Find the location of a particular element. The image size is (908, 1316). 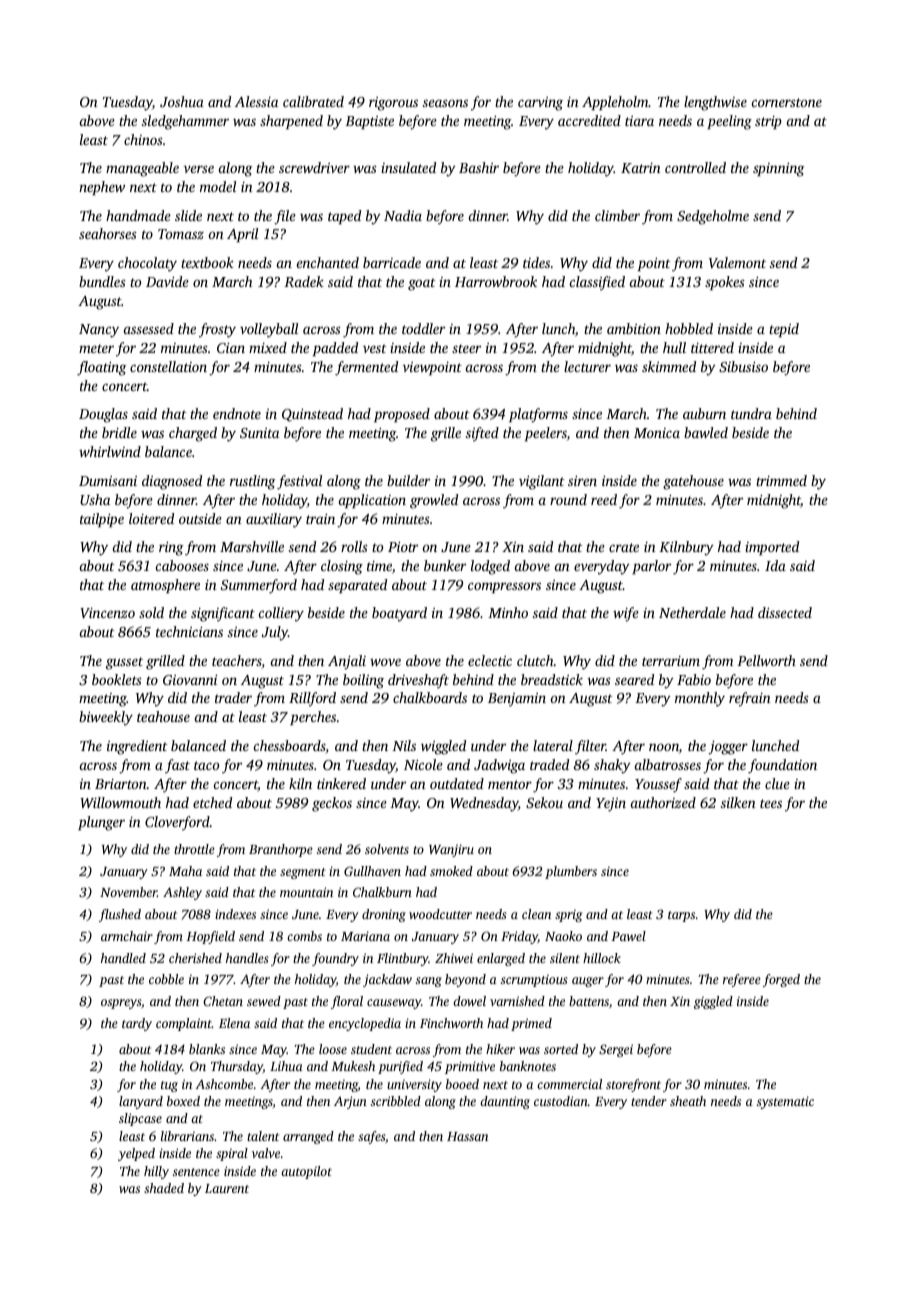

dissected is located at coordinates (785, 612).
